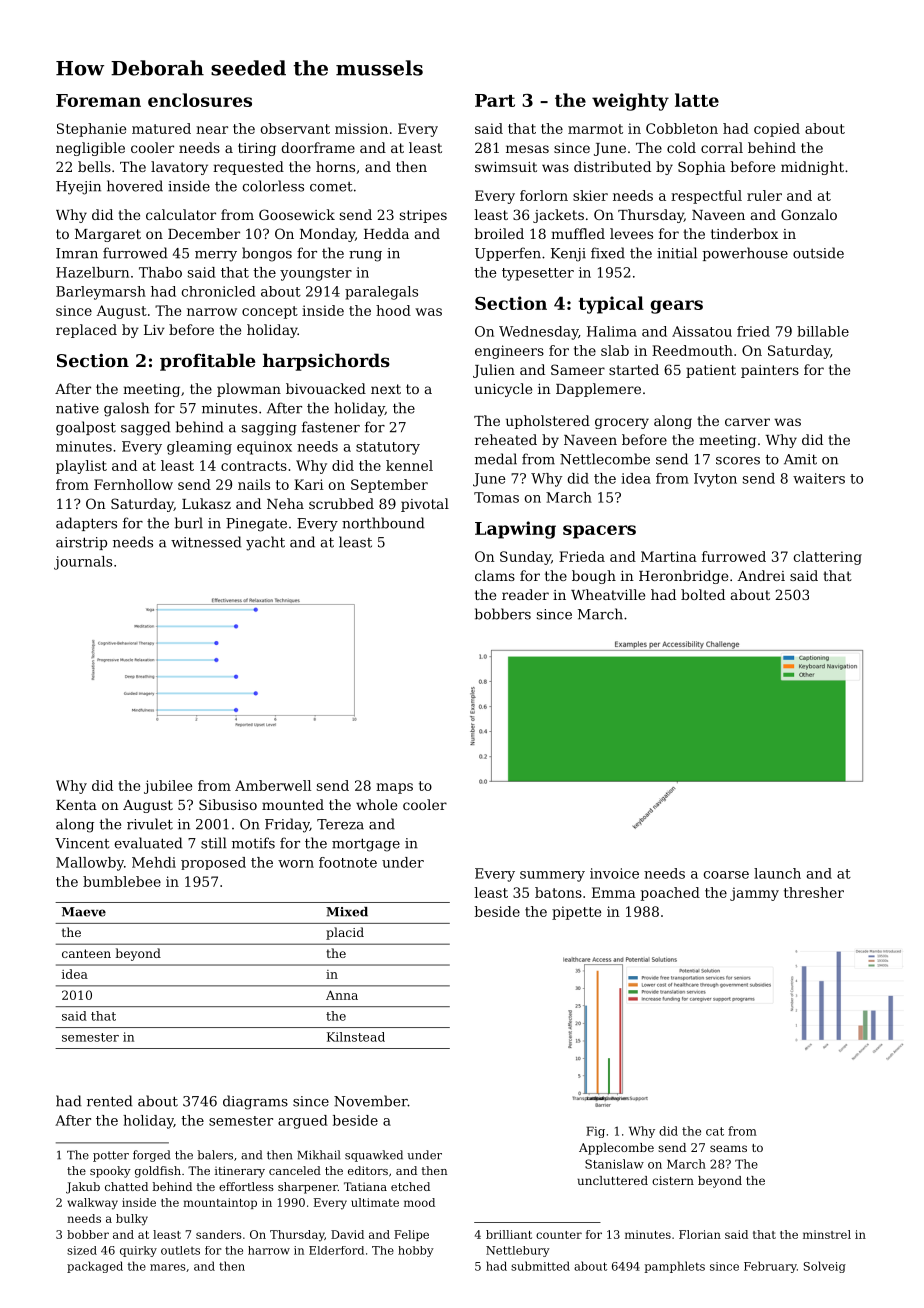 This page has width=924, height=1308. What do you see at coordinates (98, 100) in the page?
I see `Foreman` at bounding box center [98, 100].
